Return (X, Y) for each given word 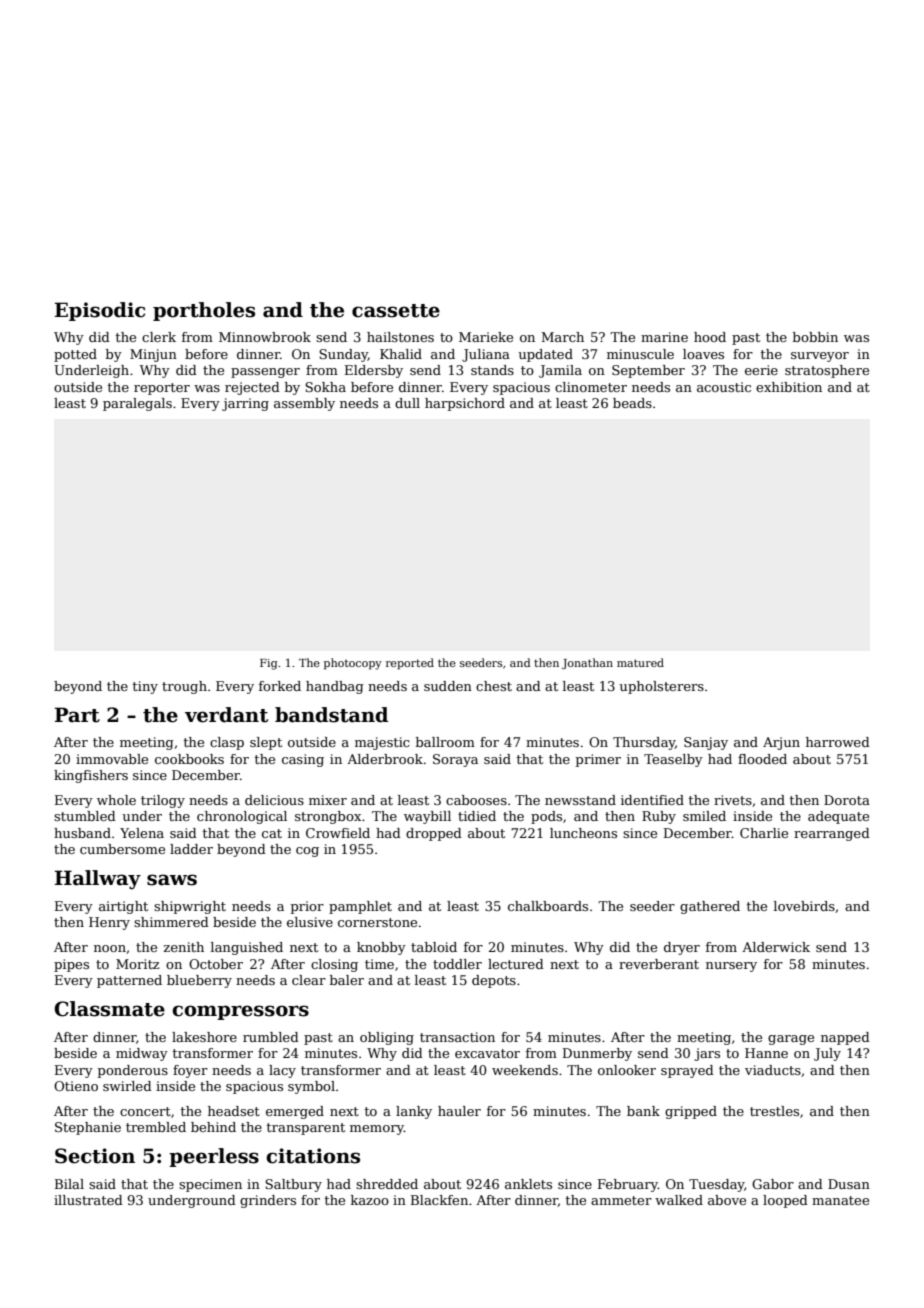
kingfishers (91, 776)
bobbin (815, 337)
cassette (396, 311)
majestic (382, 743)
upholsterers (662, 687)
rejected (252, 388)
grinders (268, 1201)
